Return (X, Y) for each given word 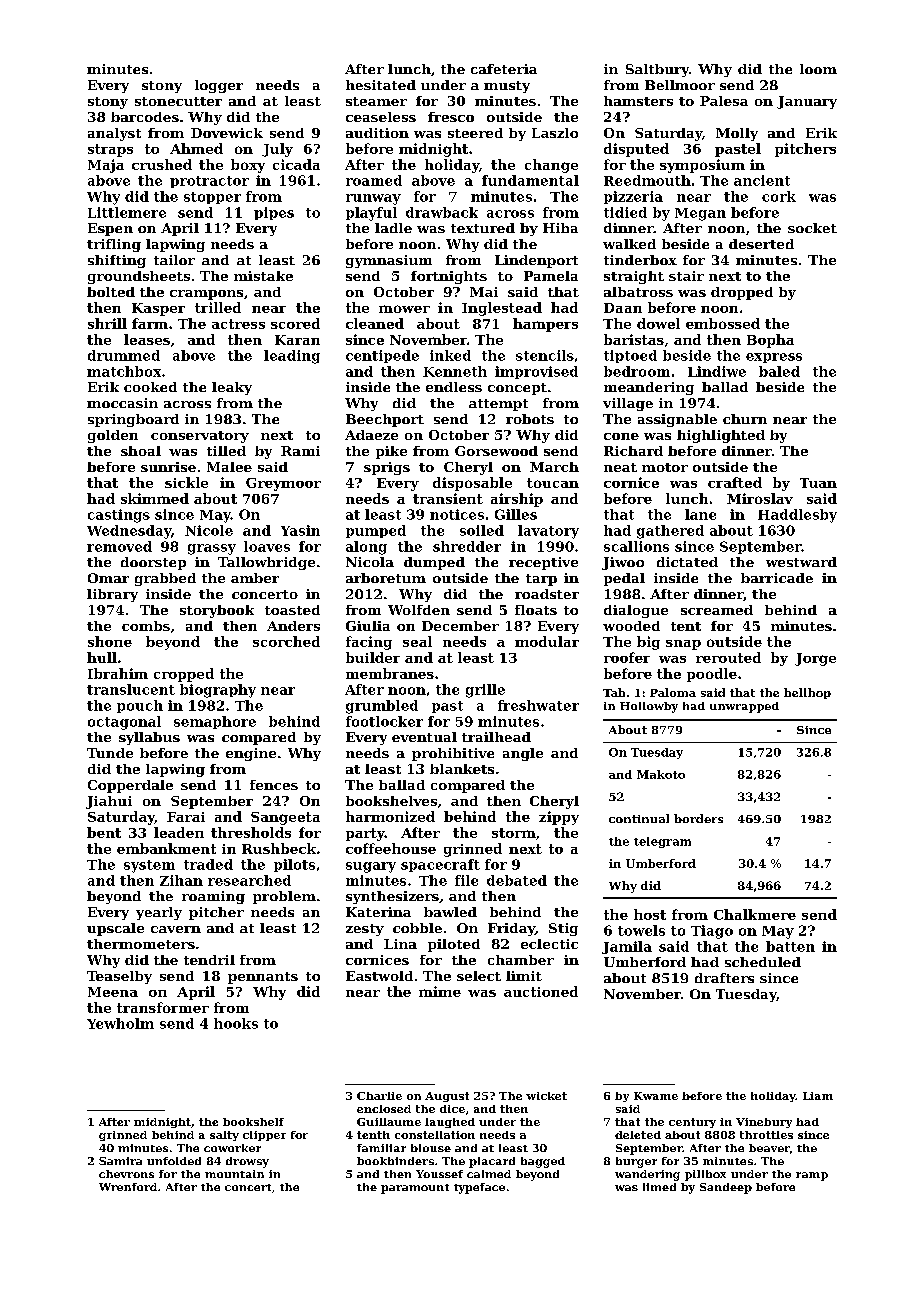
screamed (717, 610)
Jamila (627, 947)
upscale (115, 929)
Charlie (379, 1096)
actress (238, 324)
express (774, 358)
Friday (511, 929)
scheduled (763, 962)
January (807, 102)
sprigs (387, 468)
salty (224, 1136)
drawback (442, 212)
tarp (541, 580)
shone (110, 641)
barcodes (145, 117)
